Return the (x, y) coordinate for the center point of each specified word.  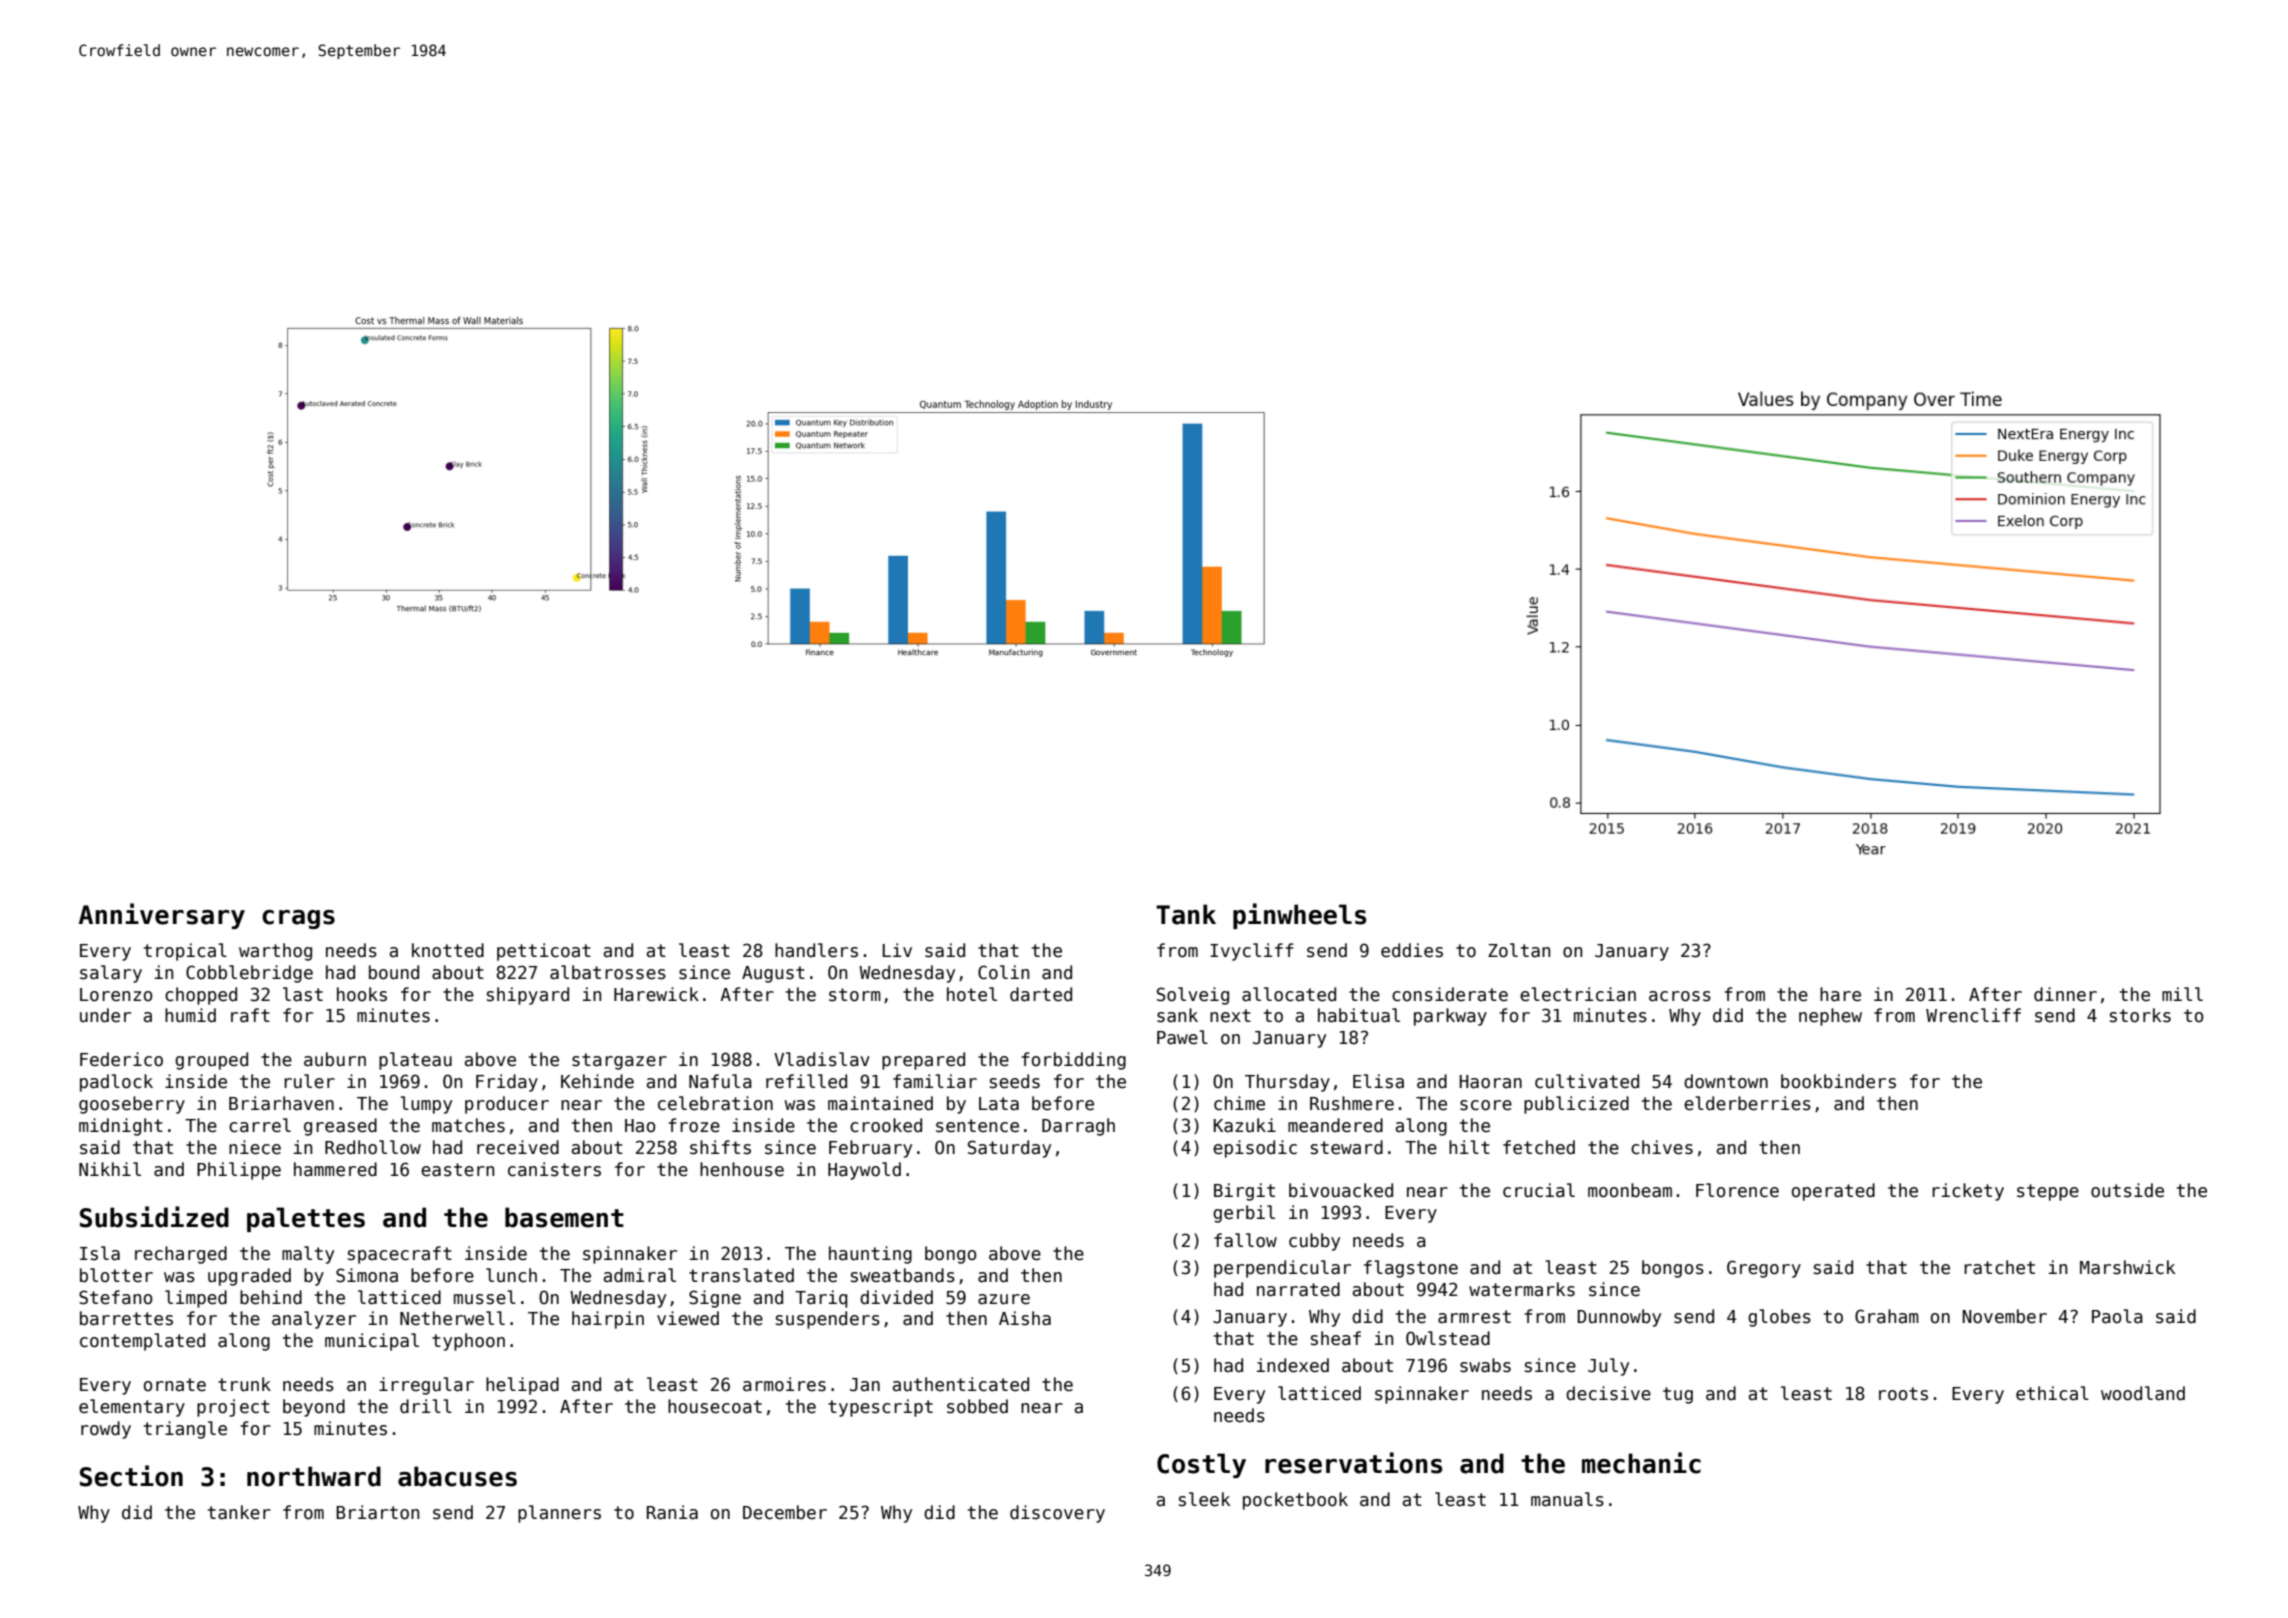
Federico (121, 1059)
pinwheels (1299, 916)
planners (559, 1514)
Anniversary (162, 916)
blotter (116, 1275)
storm (855, 995)
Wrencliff (1973, 1015)
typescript (880, 1408)
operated (1833, 1192)
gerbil (1244, 1214)
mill (2182, 994)
